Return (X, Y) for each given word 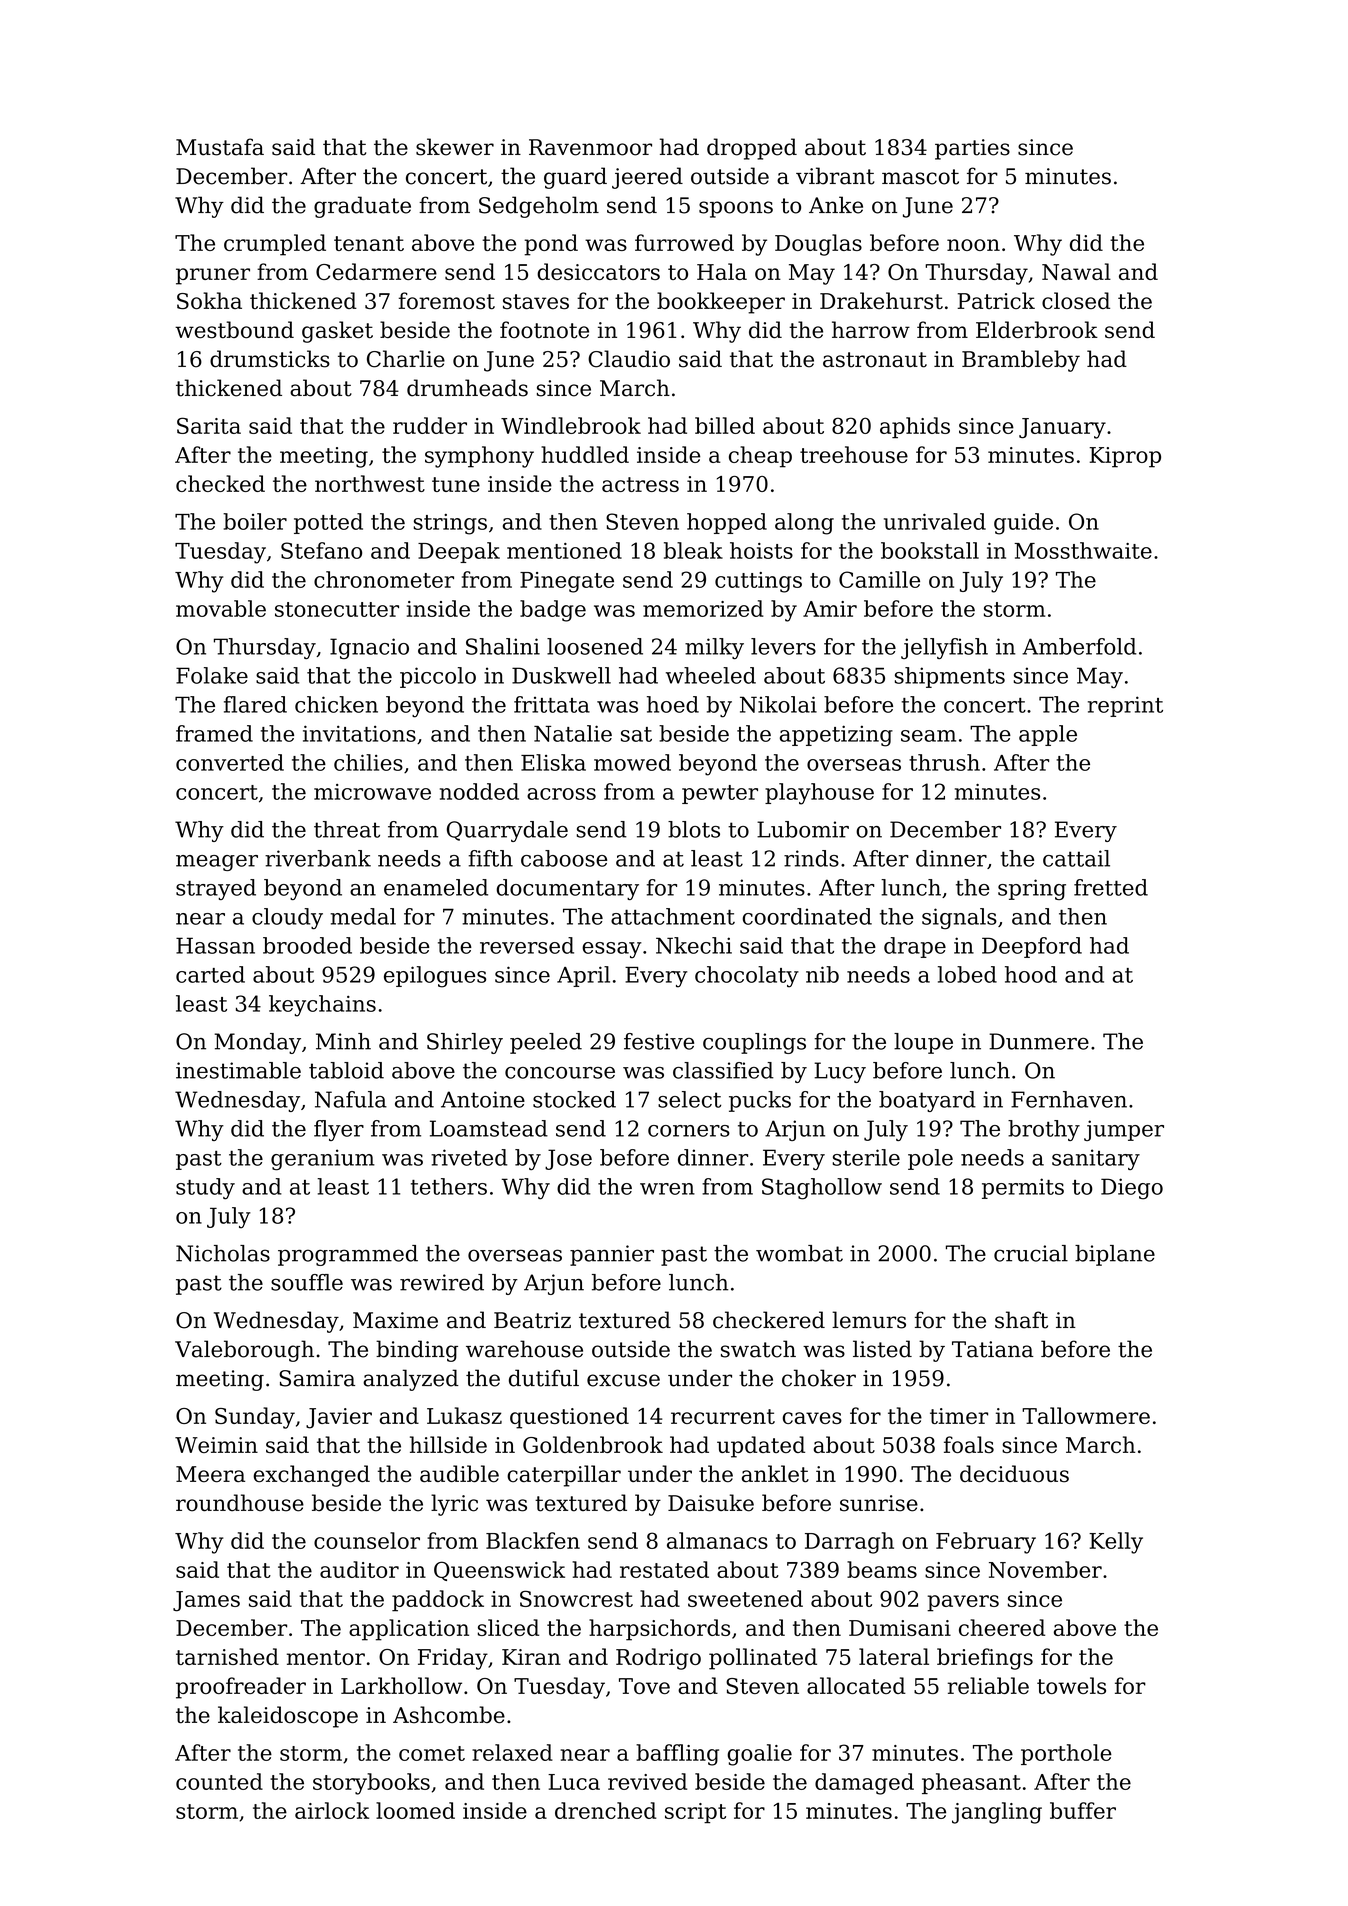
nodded (479, 791)
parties (972, 149)
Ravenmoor (590, 147)
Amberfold (1079, 646)
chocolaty (747, 977)
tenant (369, 243)
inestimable (238, 1070)
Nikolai (778, 704)
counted (219, 1781)
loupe (923, 1043)
